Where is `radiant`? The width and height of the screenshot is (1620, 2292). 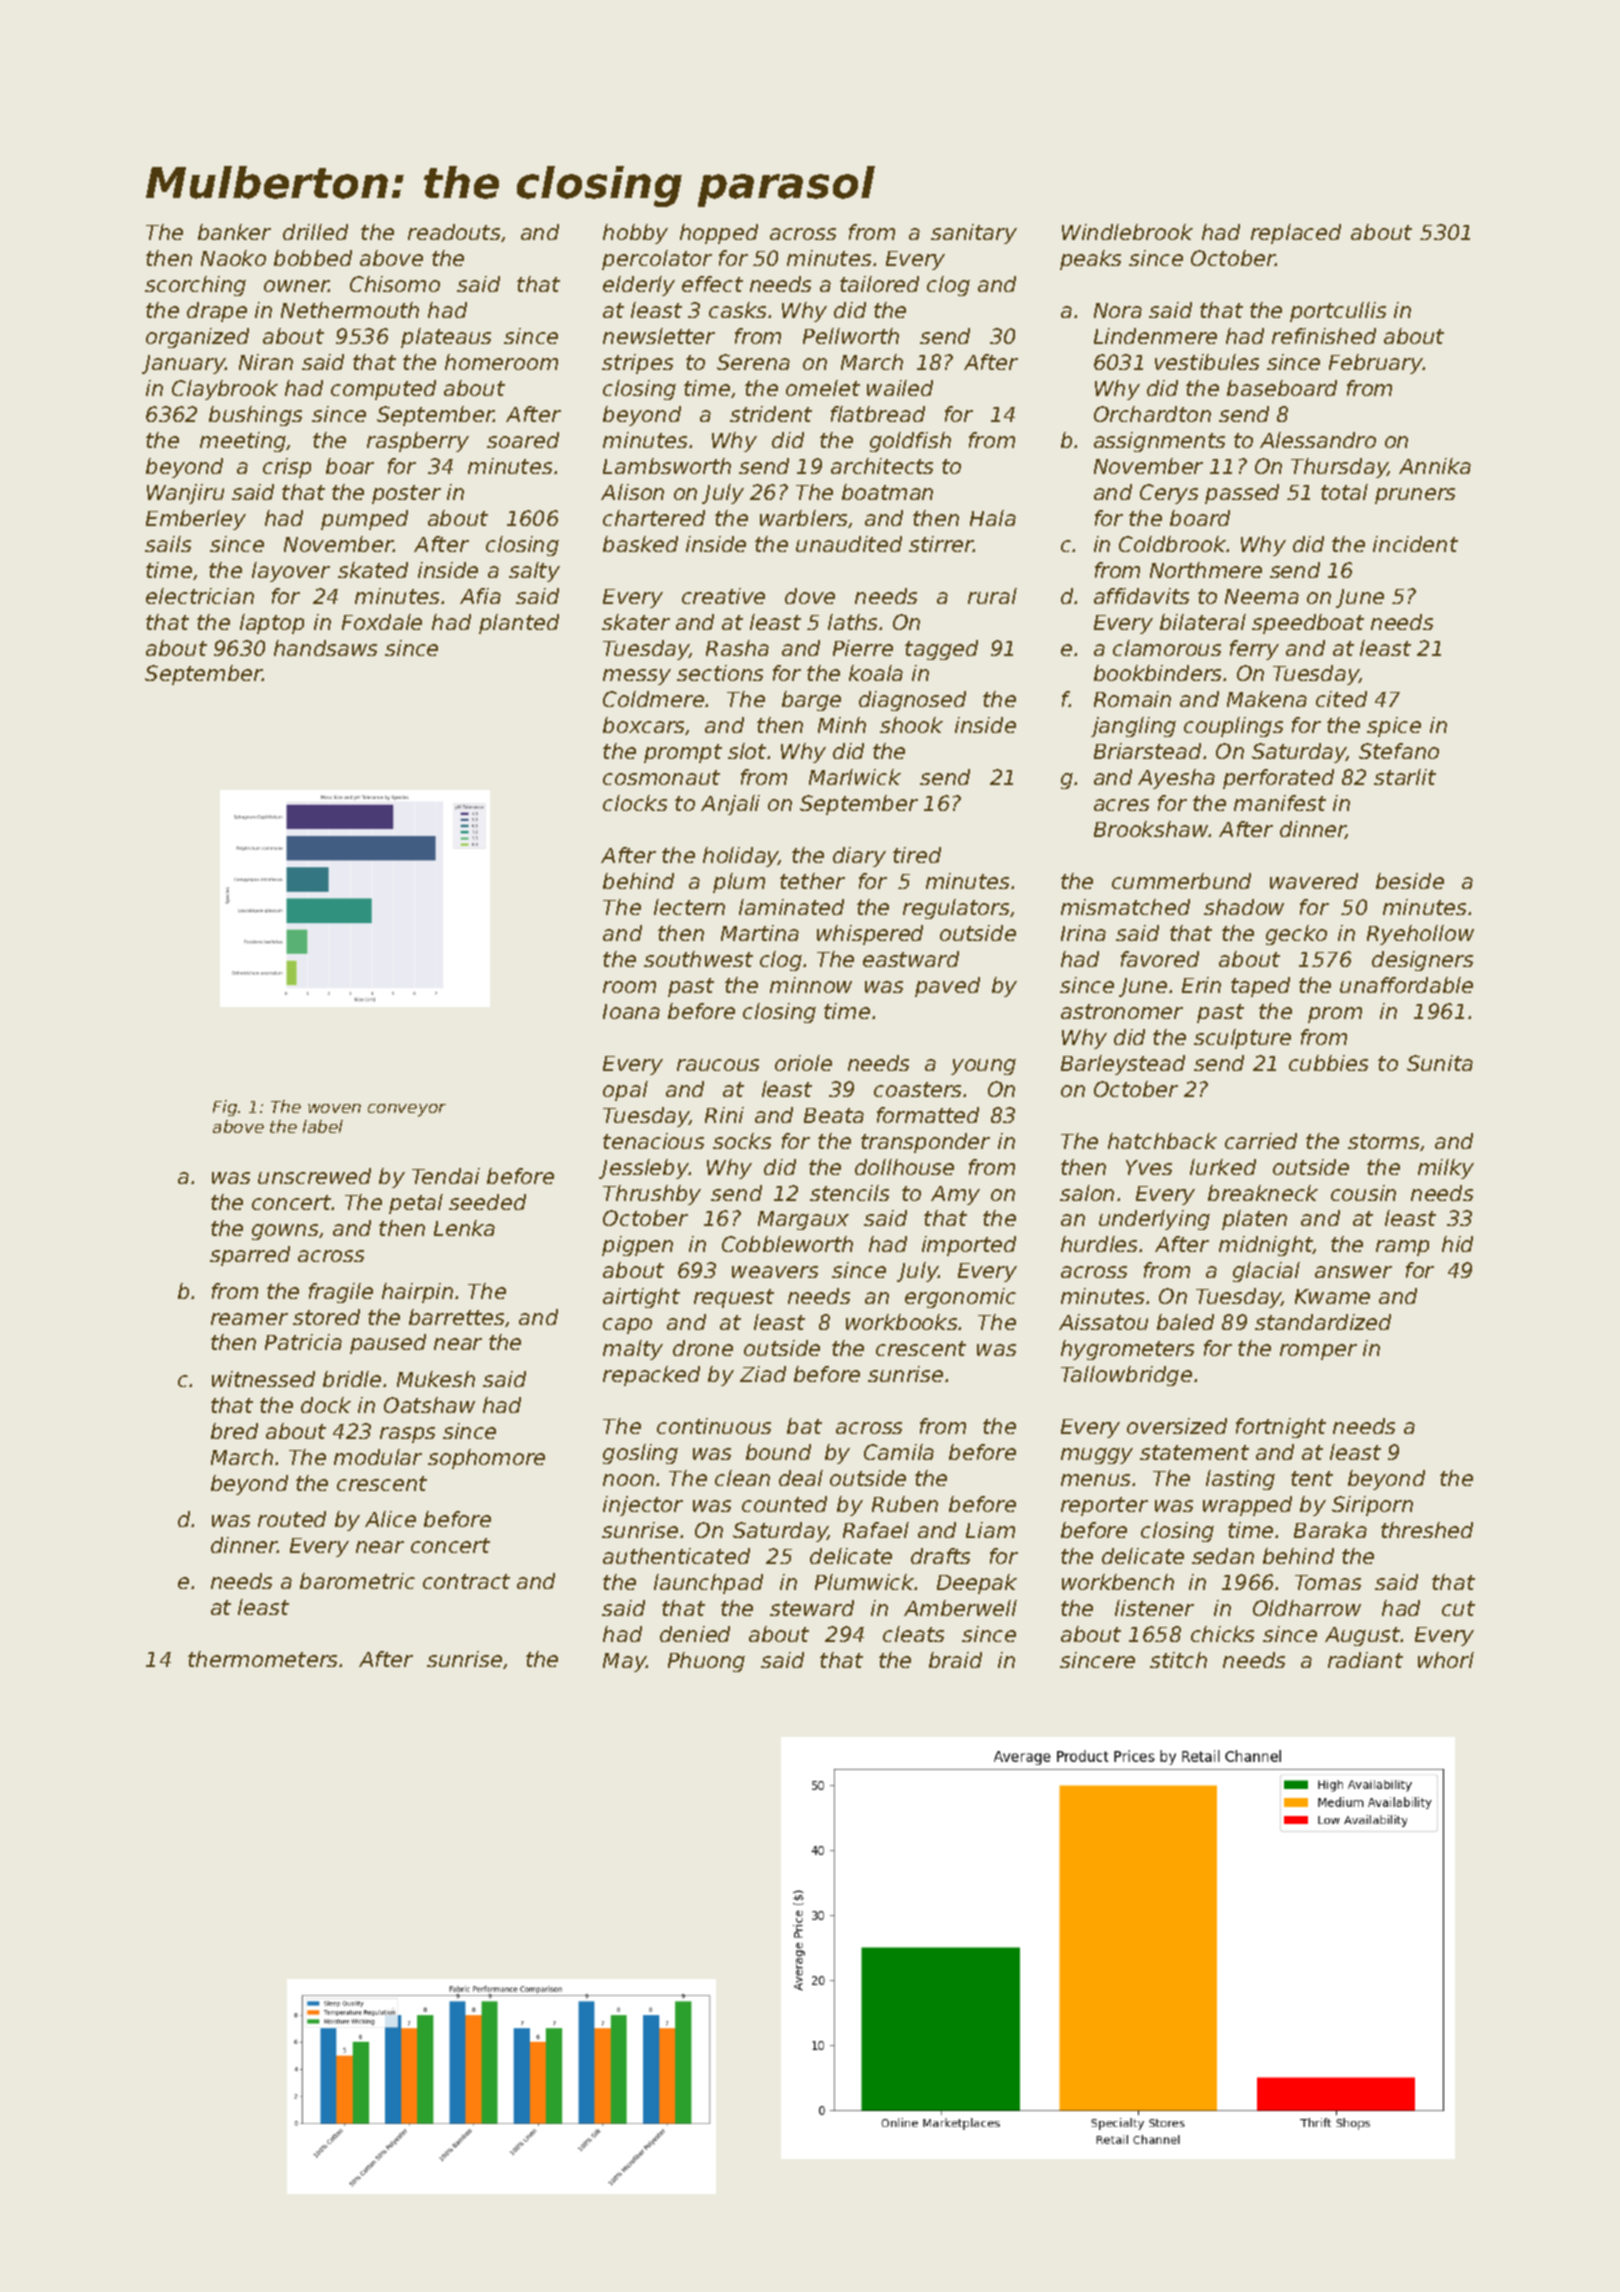 radiant is located at coordinates (1365, 1660).
